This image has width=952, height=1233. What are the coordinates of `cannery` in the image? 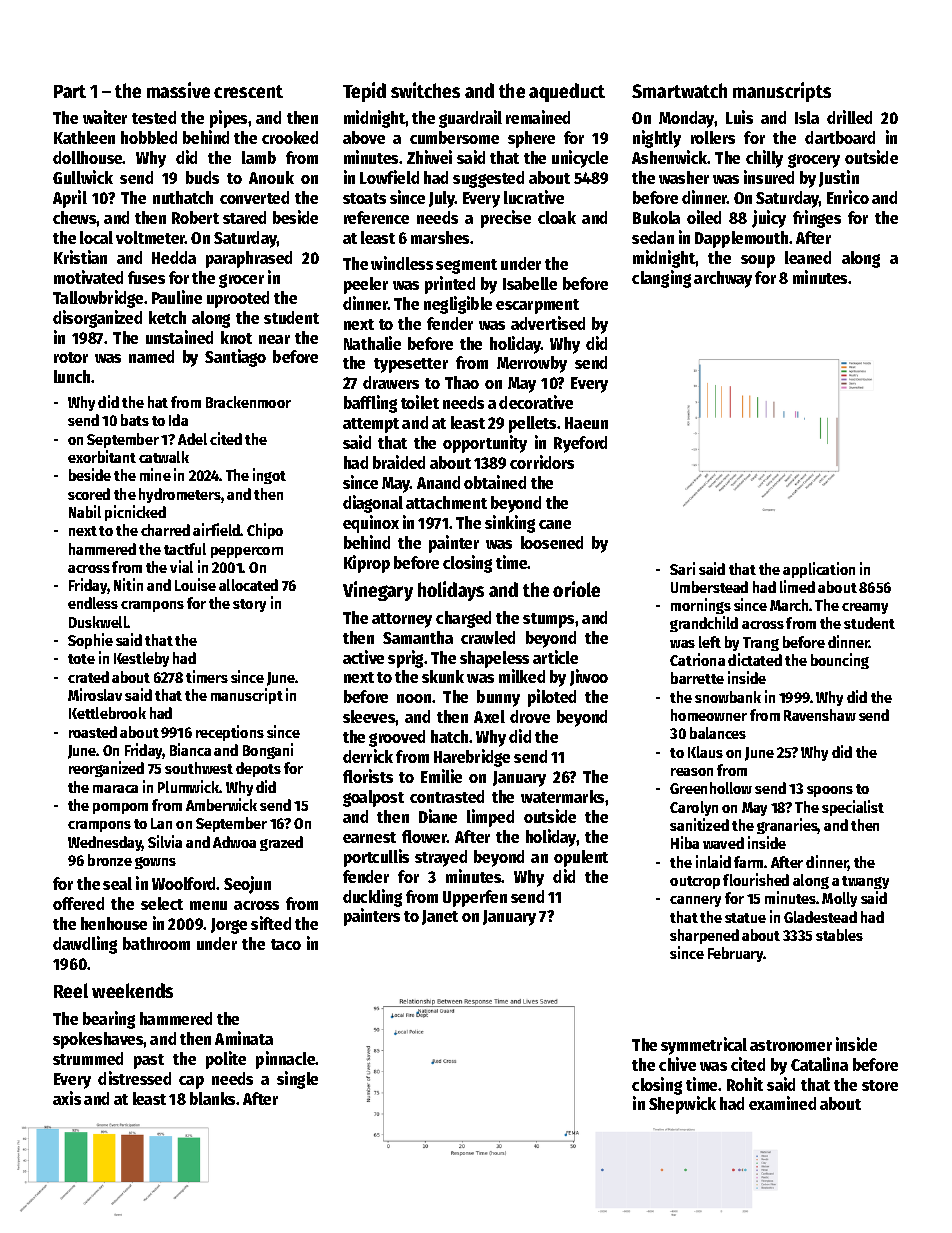 It's located at (695, 901).
